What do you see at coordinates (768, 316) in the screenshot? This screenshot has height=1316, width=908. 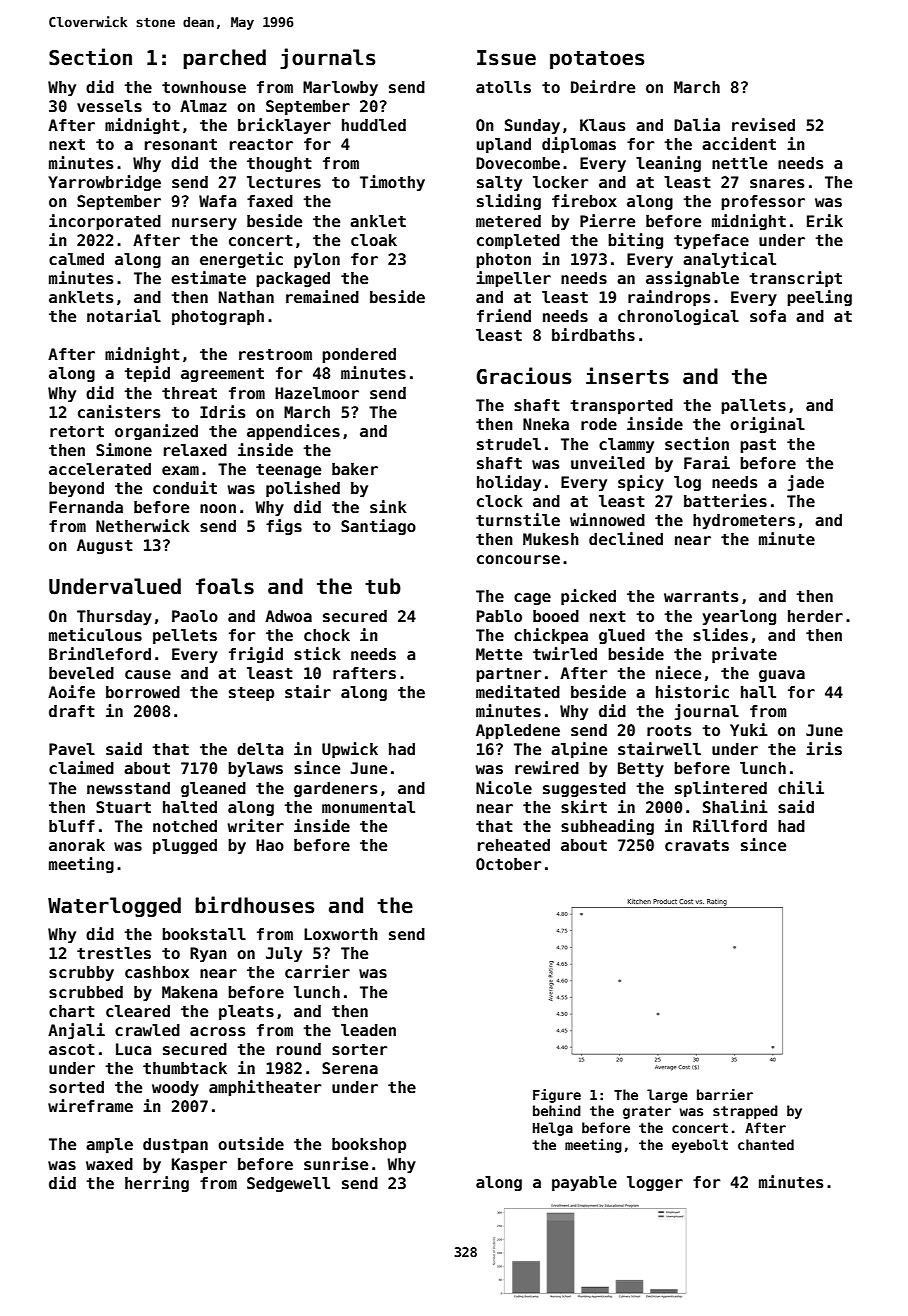 I see `sofa` at bounding box center [768, 316].
